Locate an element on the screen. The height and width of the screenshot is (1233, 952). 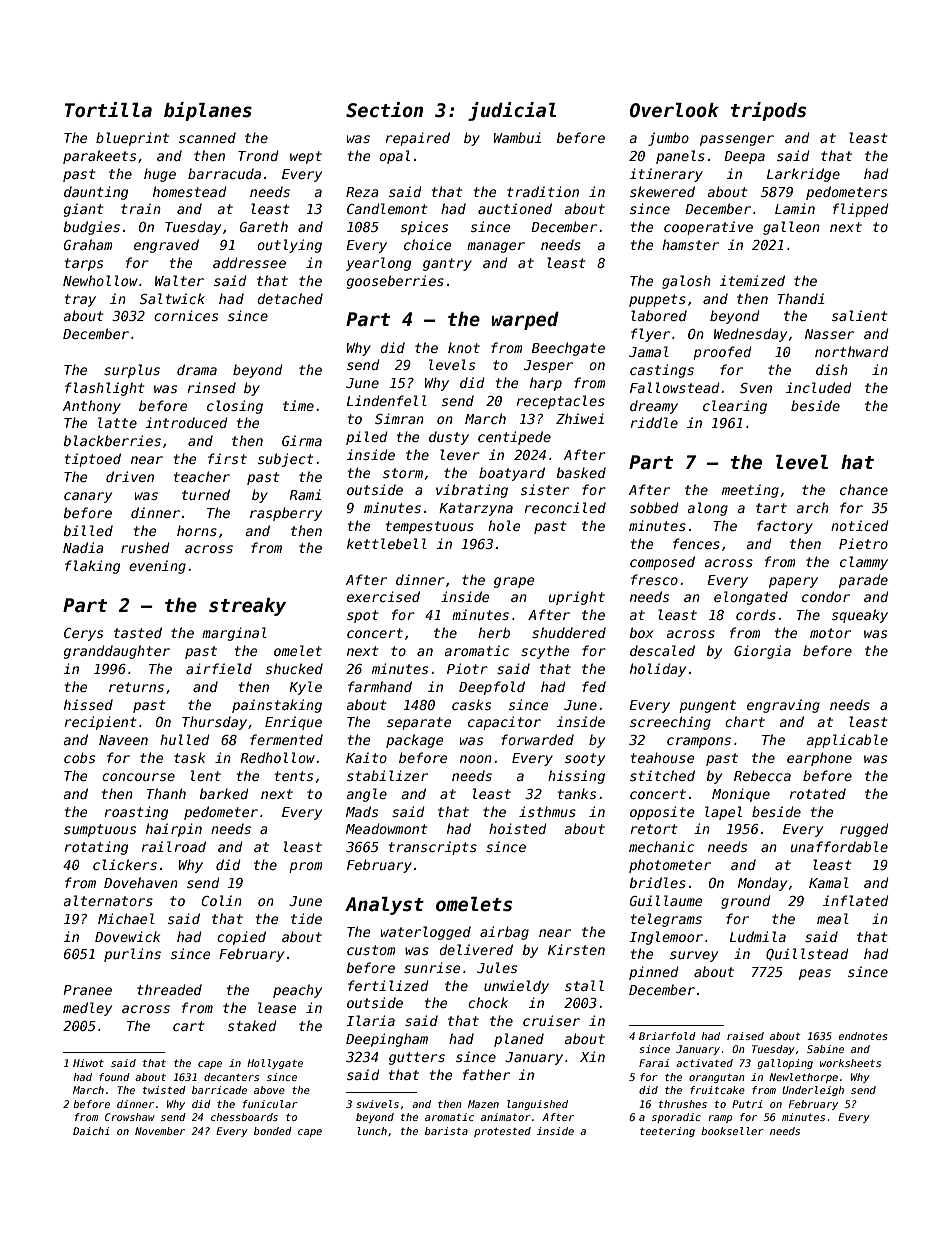
tripods is located at coordinates (768, 111).
